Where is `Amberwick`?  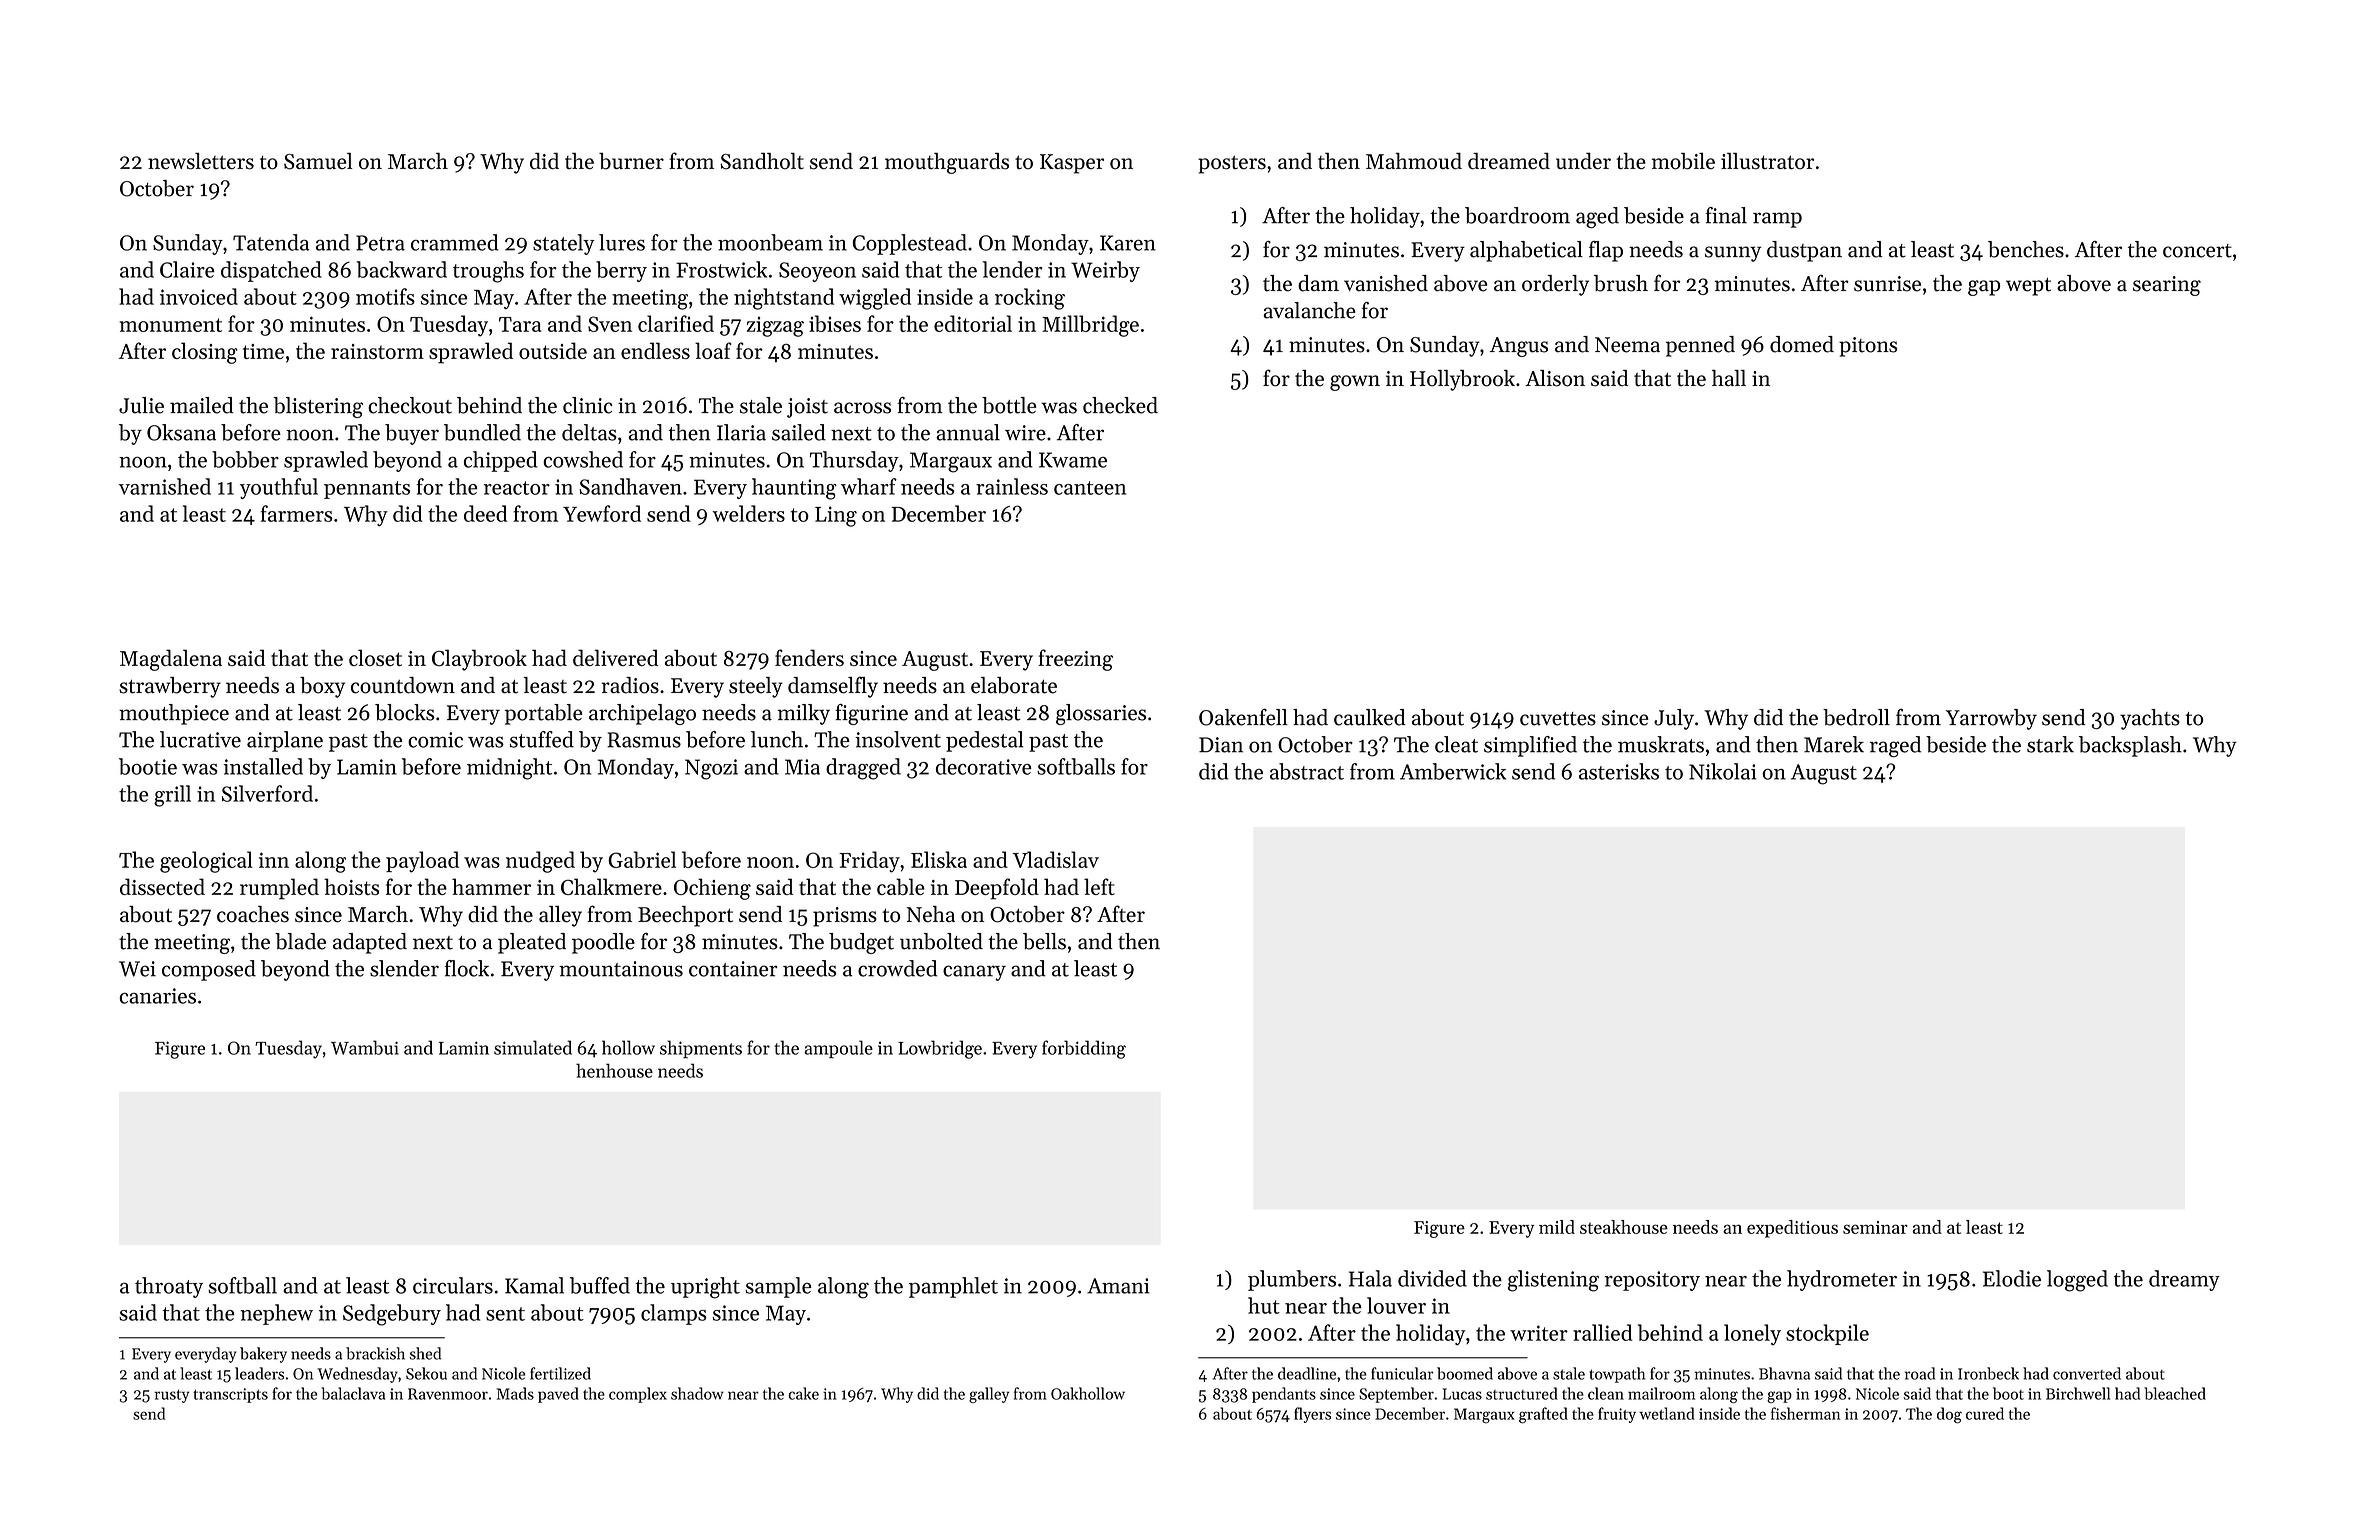 Amberwick is located at coordinates (1453, 771).
